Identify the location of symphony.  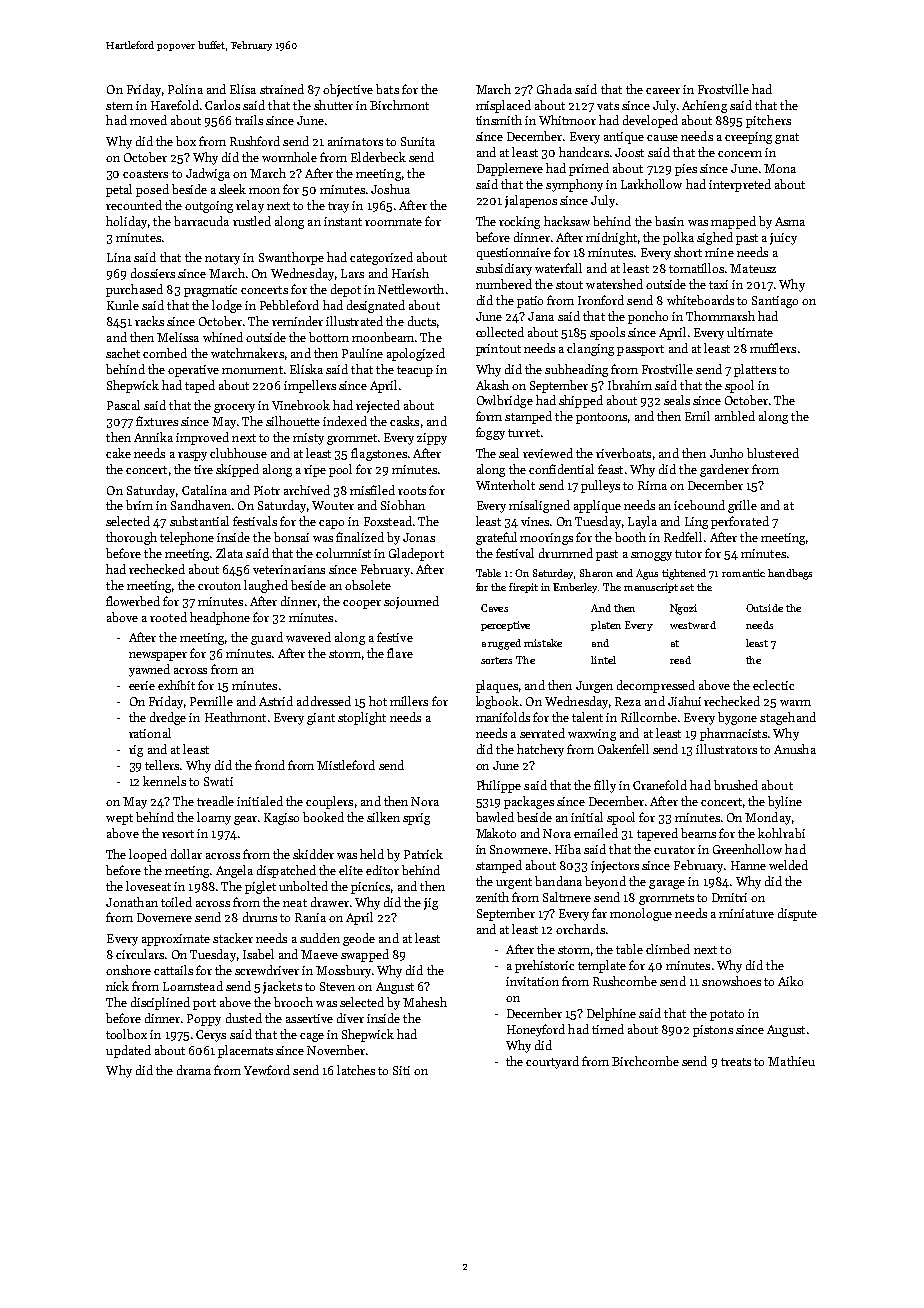
(574, 185).
